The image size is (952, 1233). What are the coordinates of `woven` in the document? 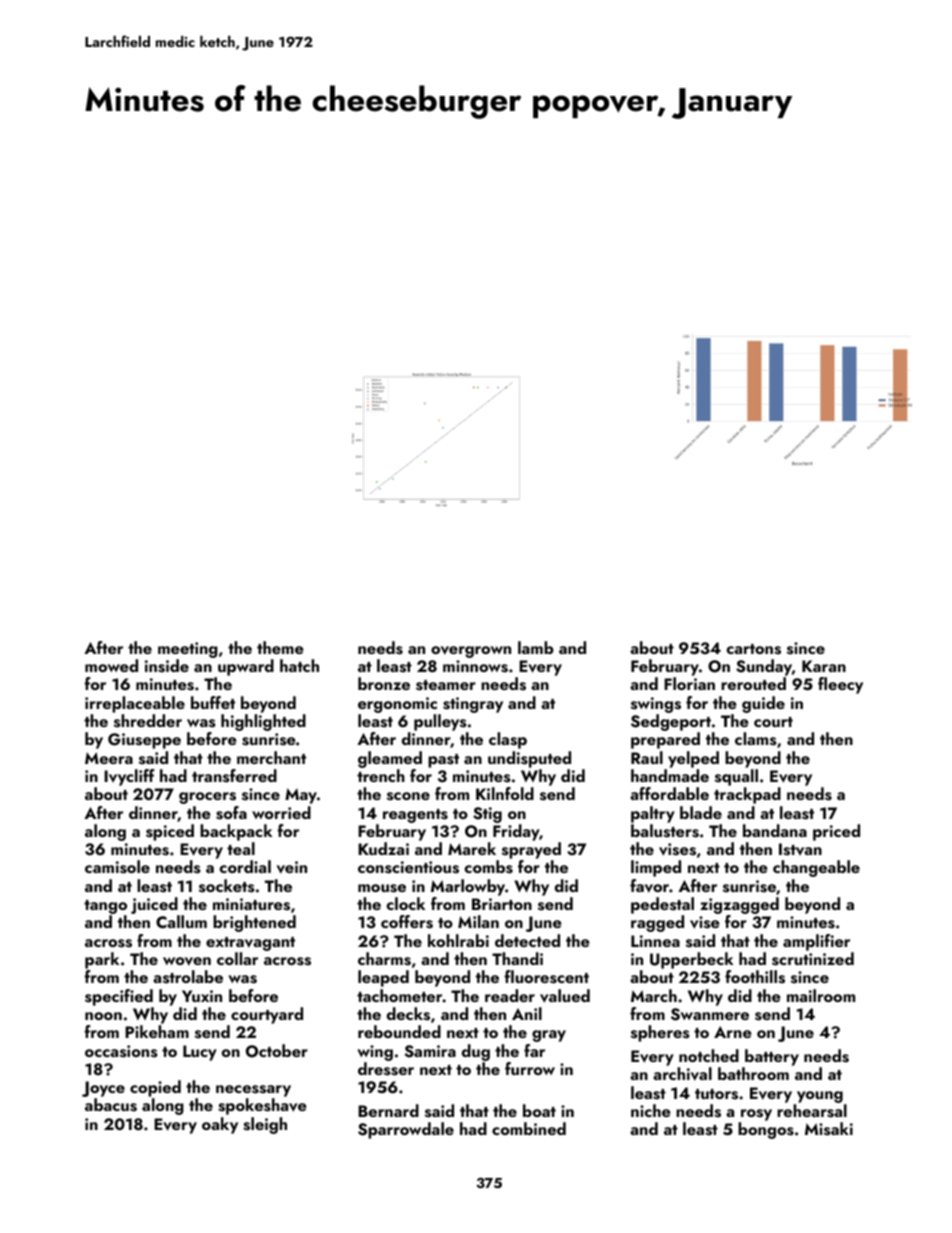 It's located at (187, 961).
